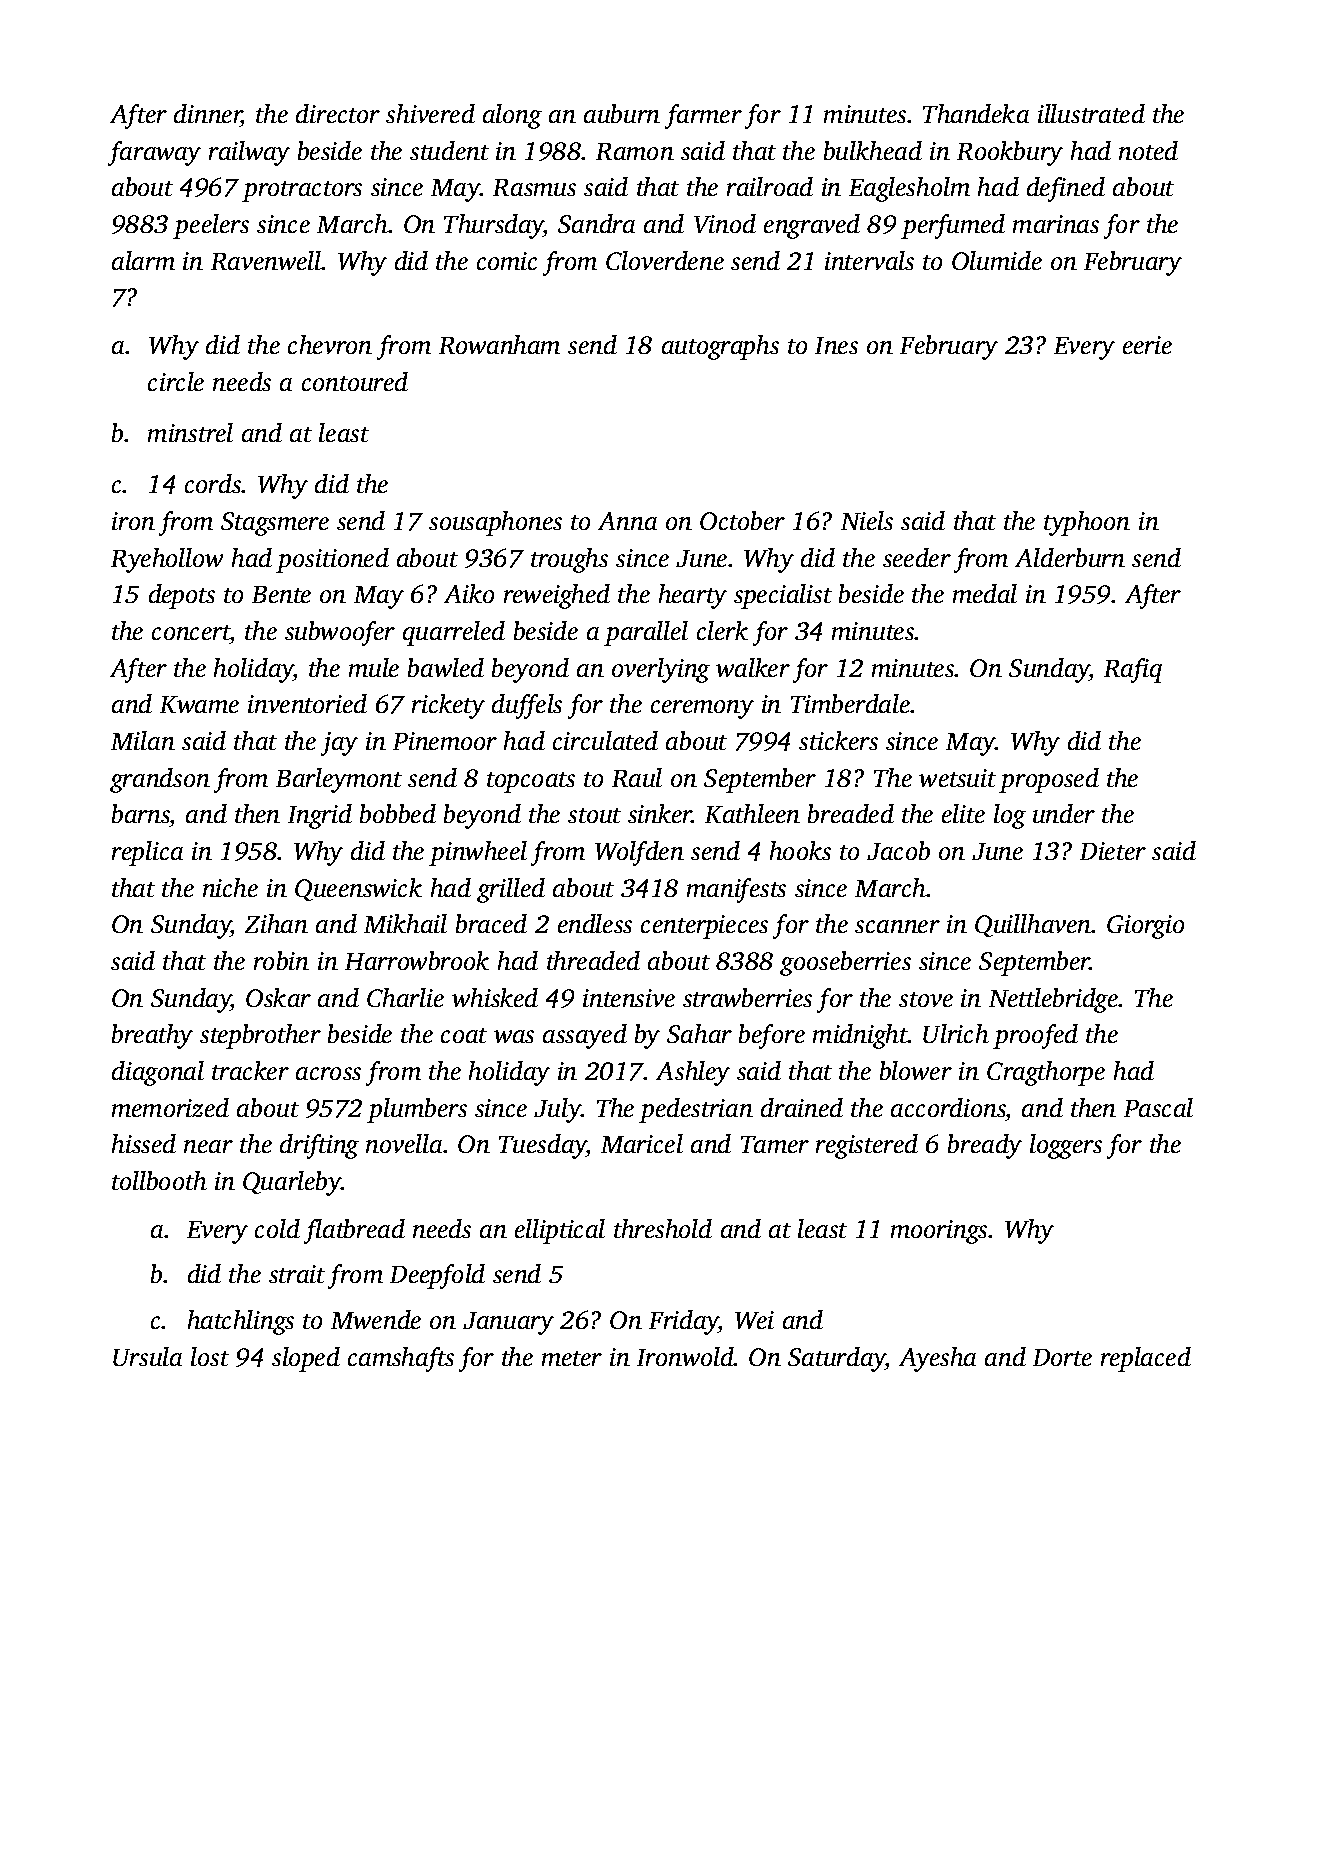  Describe the element at coordinates (152, 1036) in the screenshot. I see `breathy` at that location.
